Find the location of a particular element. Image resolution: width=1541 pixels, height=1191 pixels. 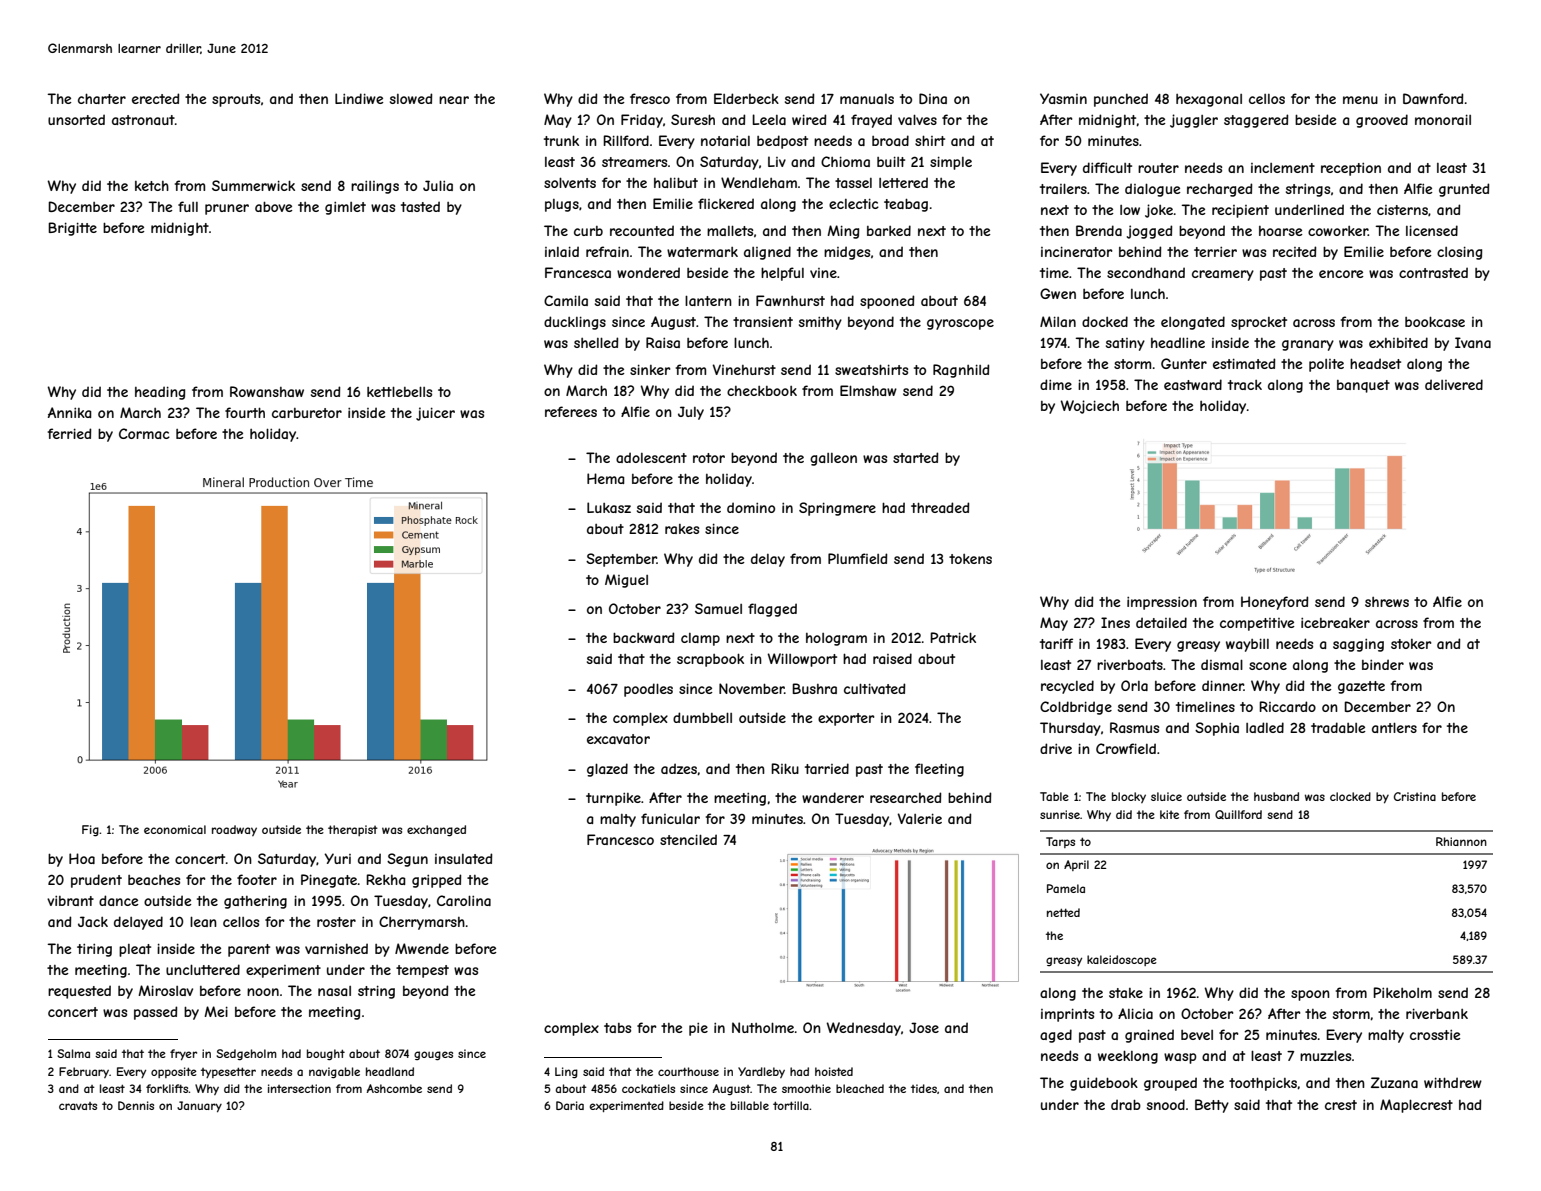

Jose is located at coordinates (924, 1027).
